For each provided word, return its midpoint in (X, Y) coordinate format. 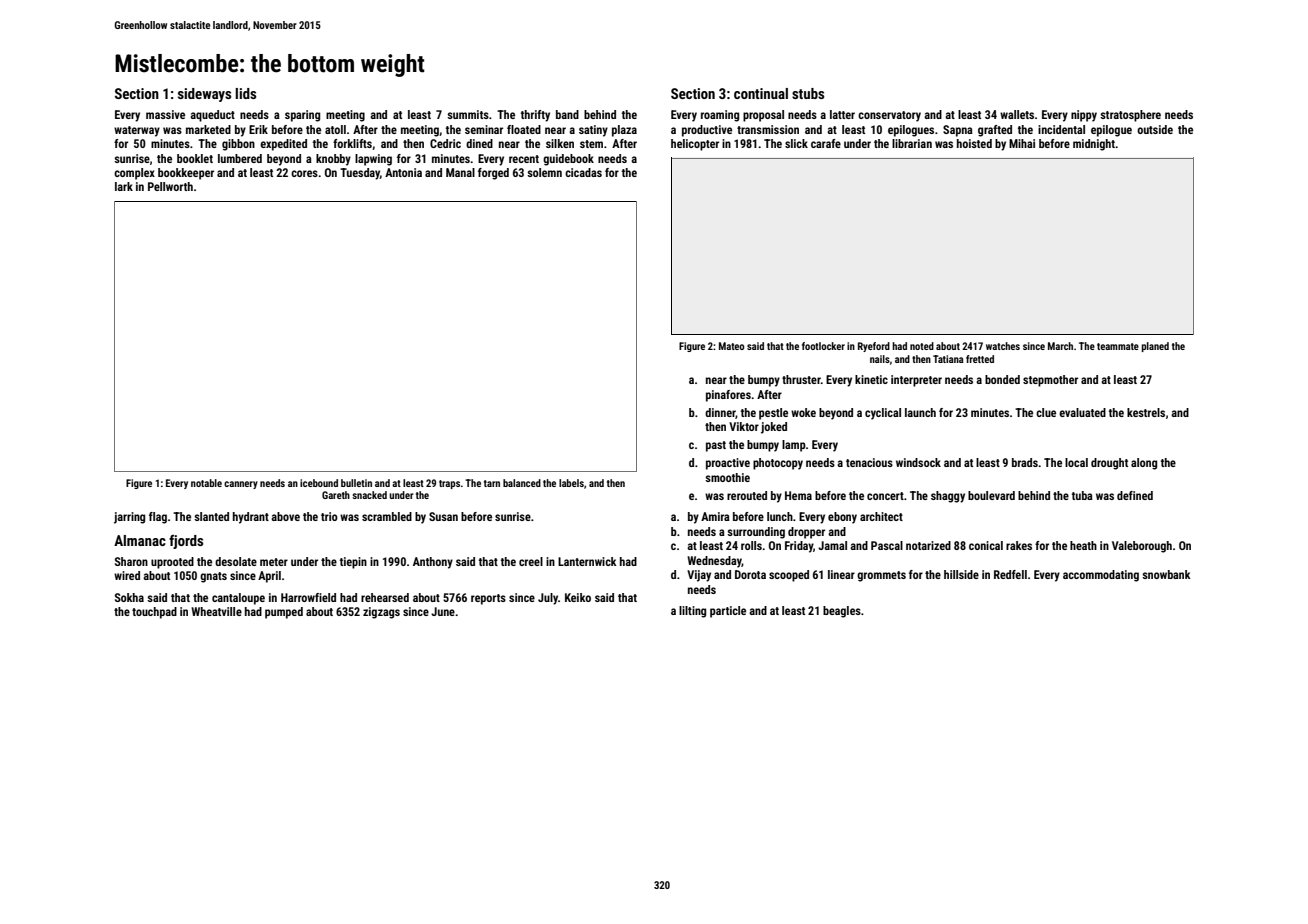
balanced (522, 483)
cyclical (883, 414)
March (1060, 346)
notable (206, 483)
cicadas (583, 172)
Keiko (578, 597)
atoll (335, 129)
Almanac (140, 540)
